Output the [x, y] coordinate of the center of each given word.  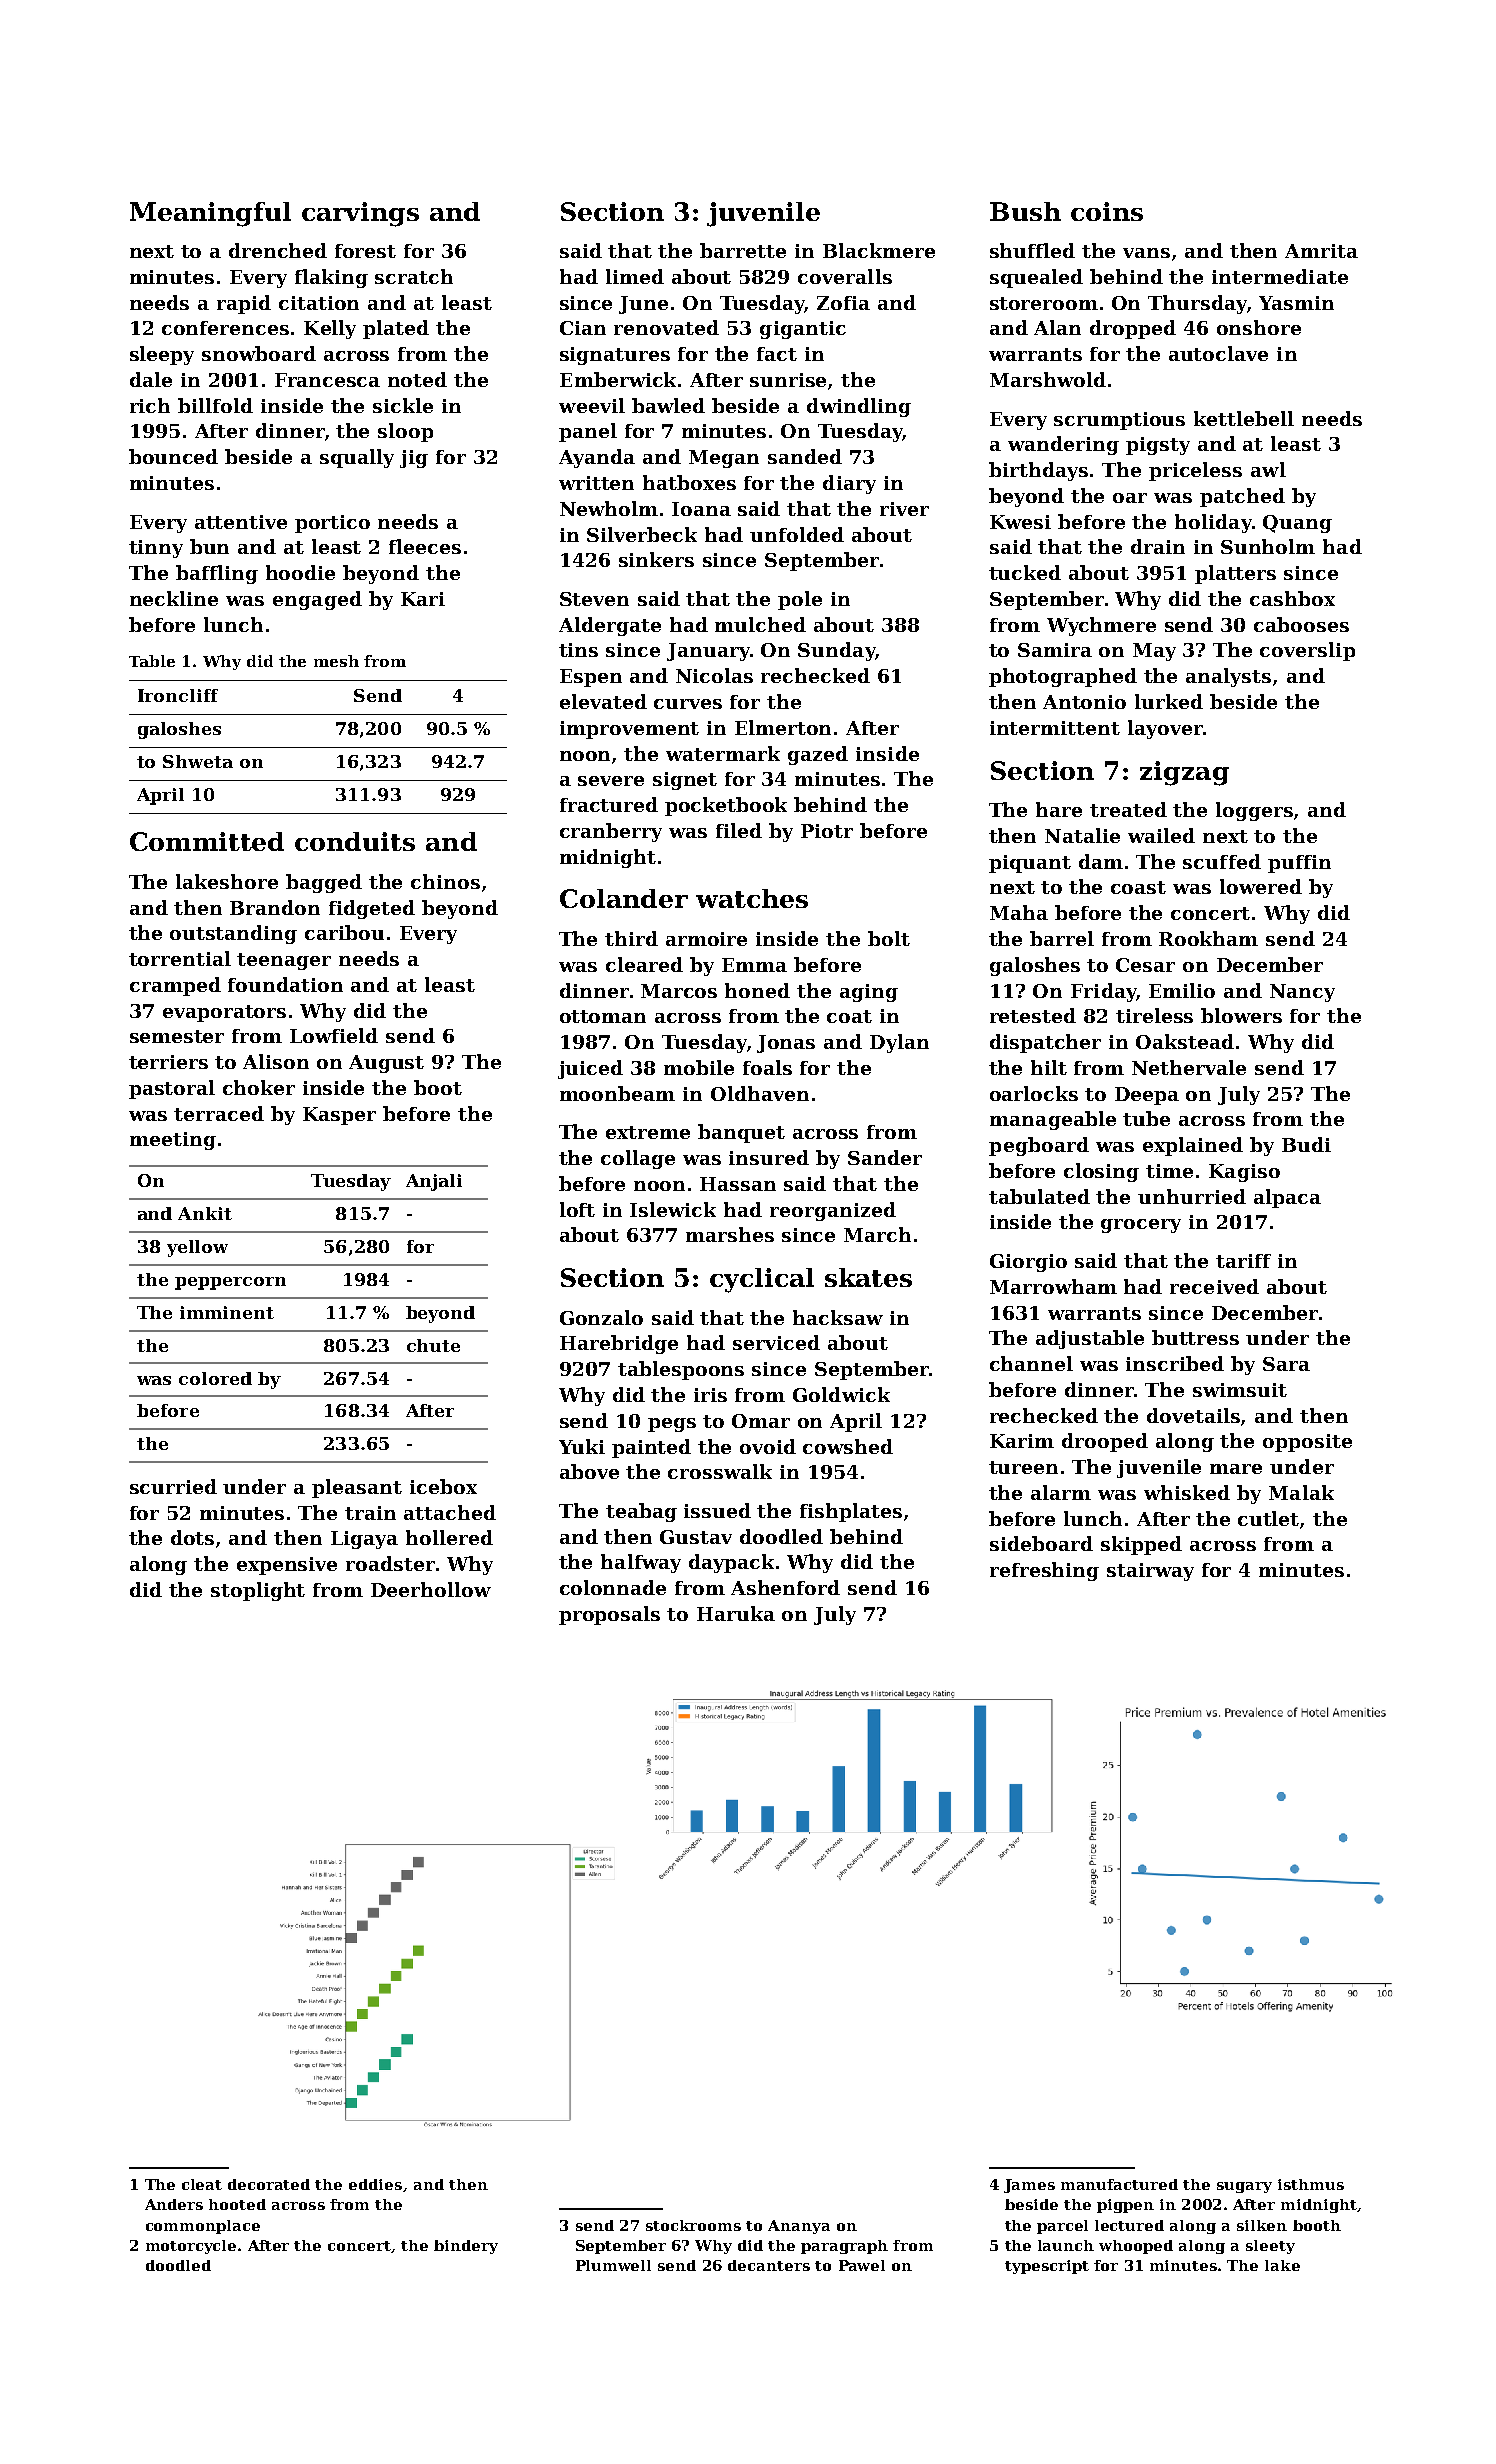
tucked [1025, 572]
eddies [375, 2184]
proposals [609, 1615]
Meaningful [210, 214]
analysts [1228, 677]
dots [192, 1537]
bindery [466, 2247]
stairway [1150, 1572]
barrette [743, 250]
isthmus [1311, 2184]
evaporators [224, 1013]
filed [739, 830]
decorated [269, 2184]
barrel [1062, 938]
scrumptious [1119, 421]
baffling [217, 574]
